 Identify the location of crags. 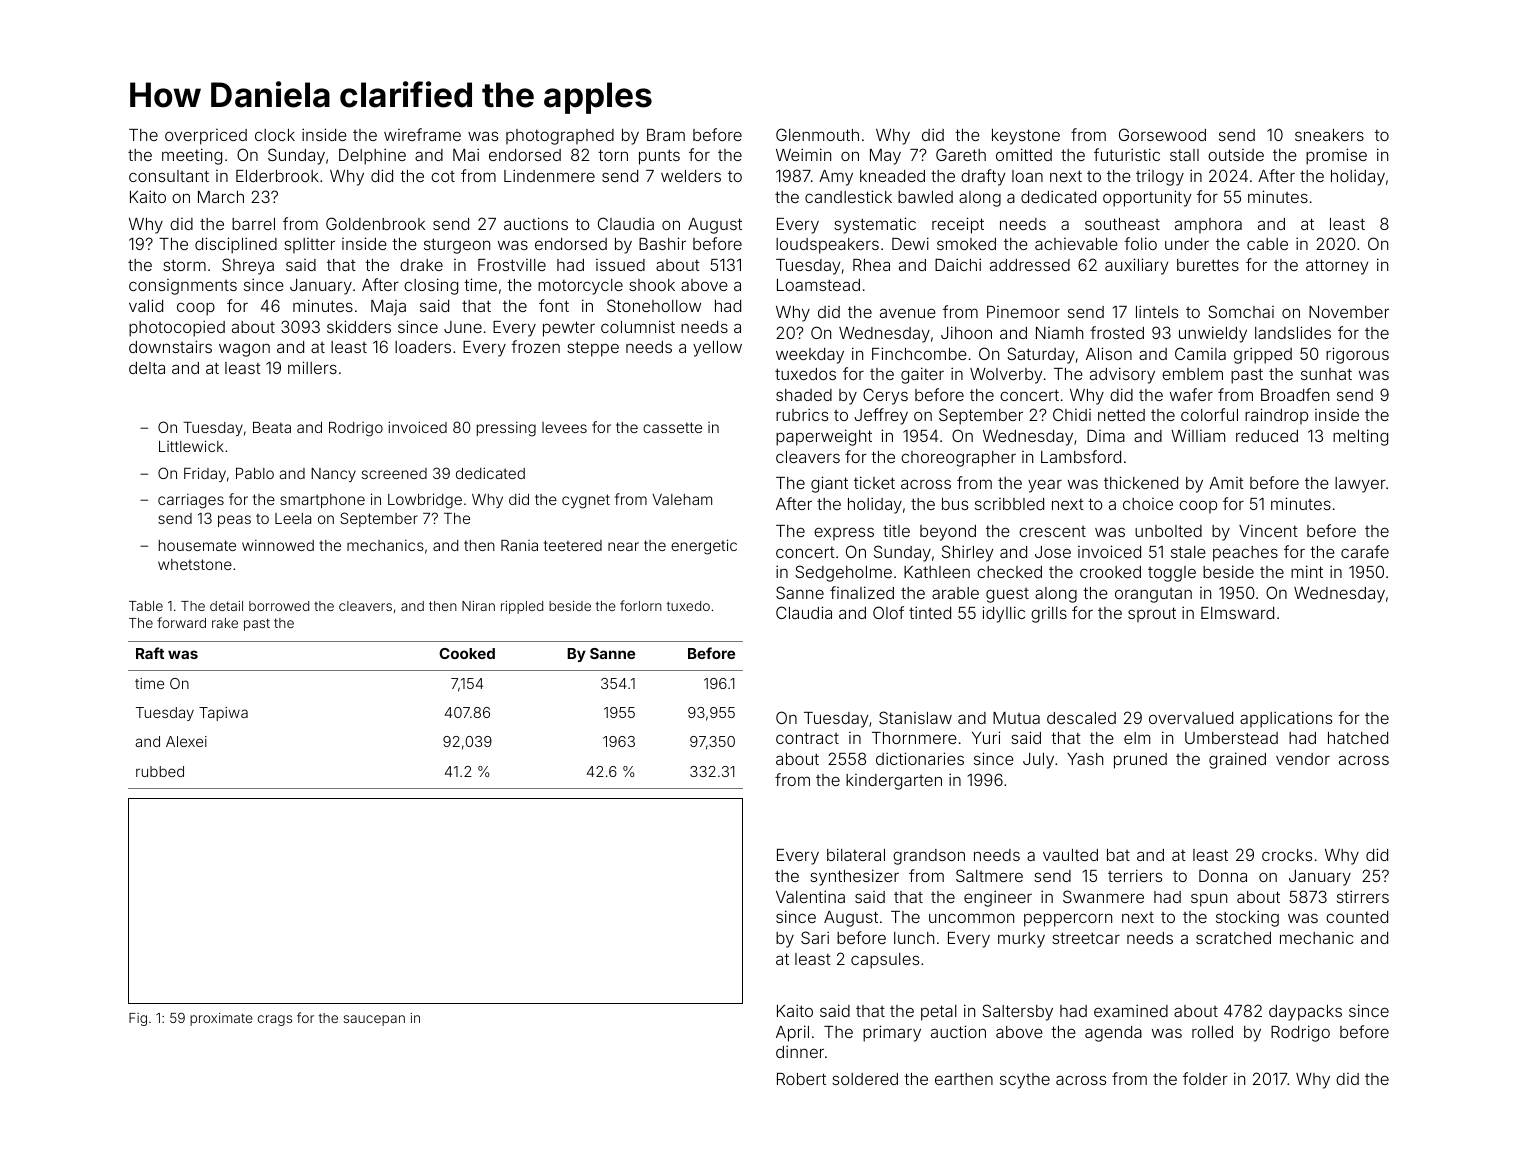
(275, 1020).
